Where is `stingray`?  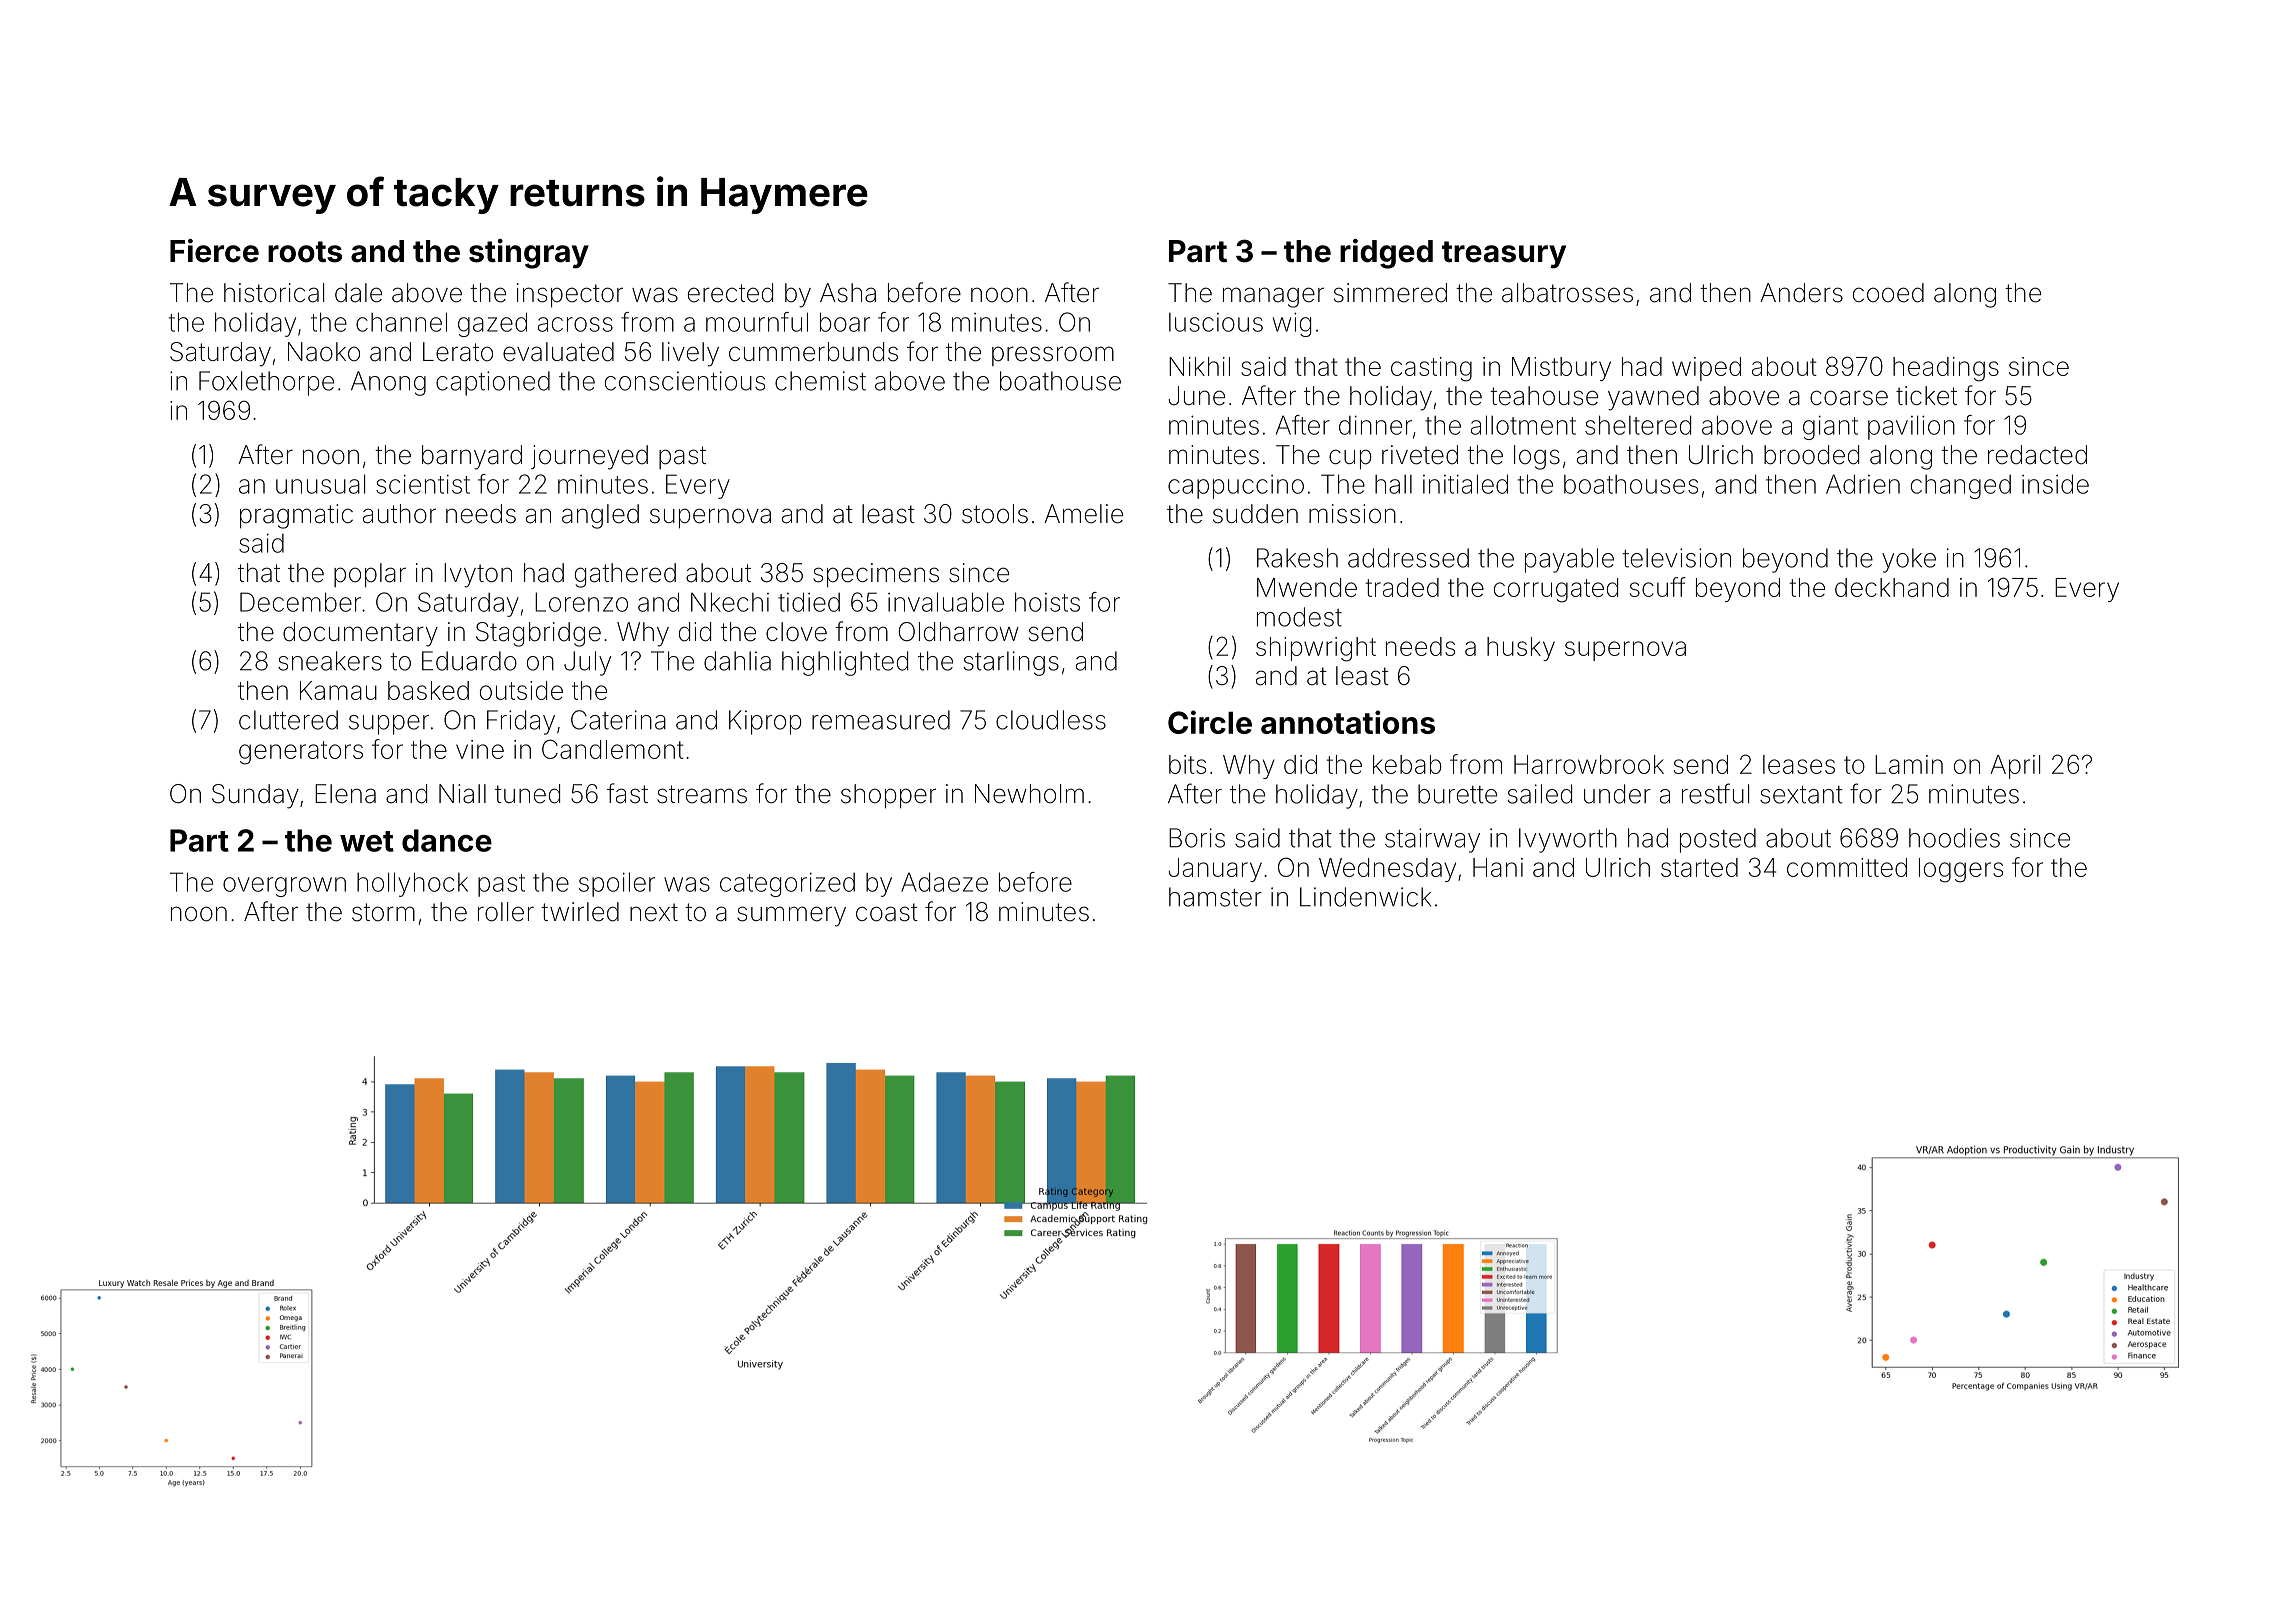
stingray is located at coordinates (529, 254).
